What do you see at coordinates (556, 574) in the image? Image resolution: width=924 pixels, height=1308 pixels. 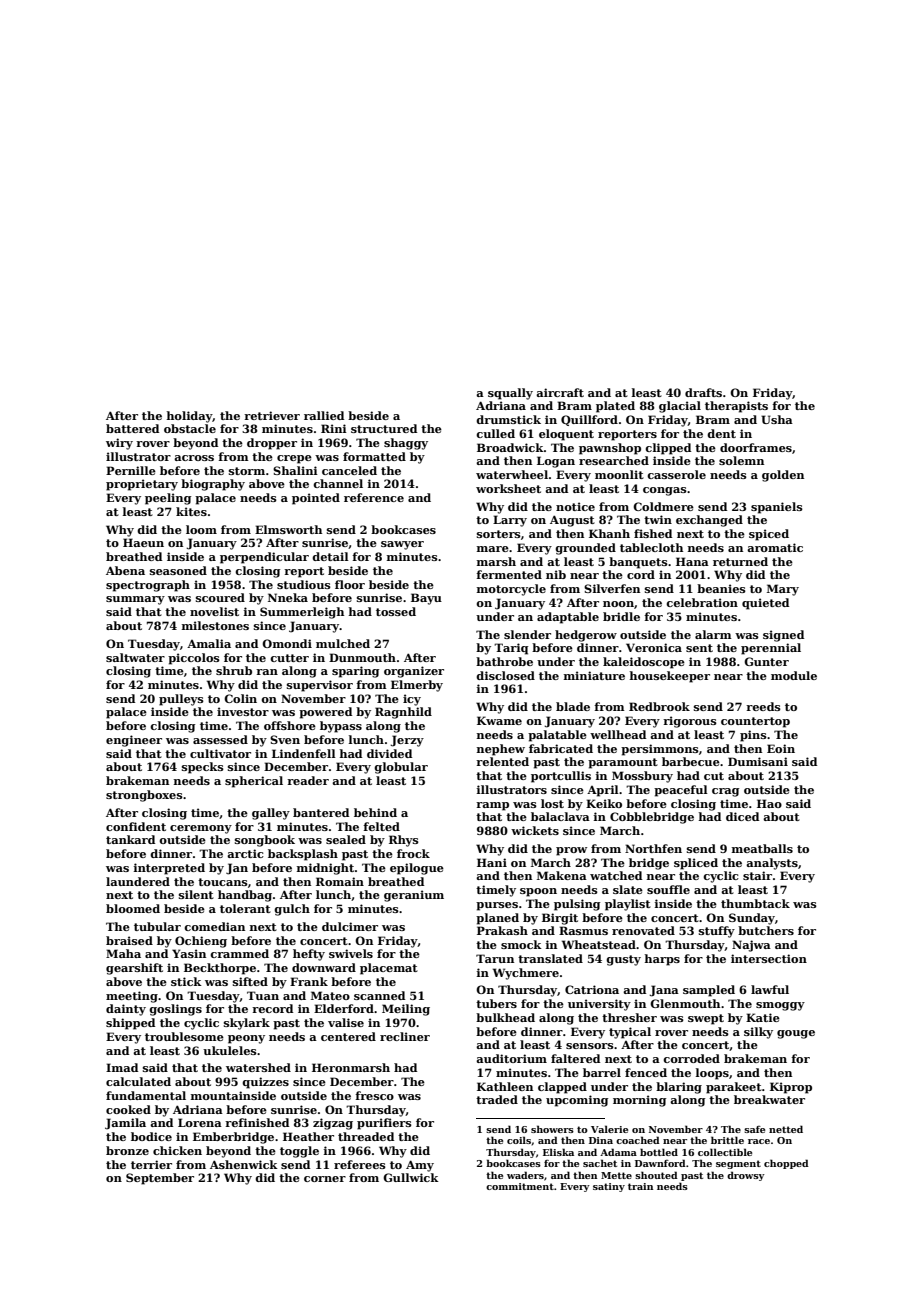 I see `nib` at bounding box center [556, 574].
